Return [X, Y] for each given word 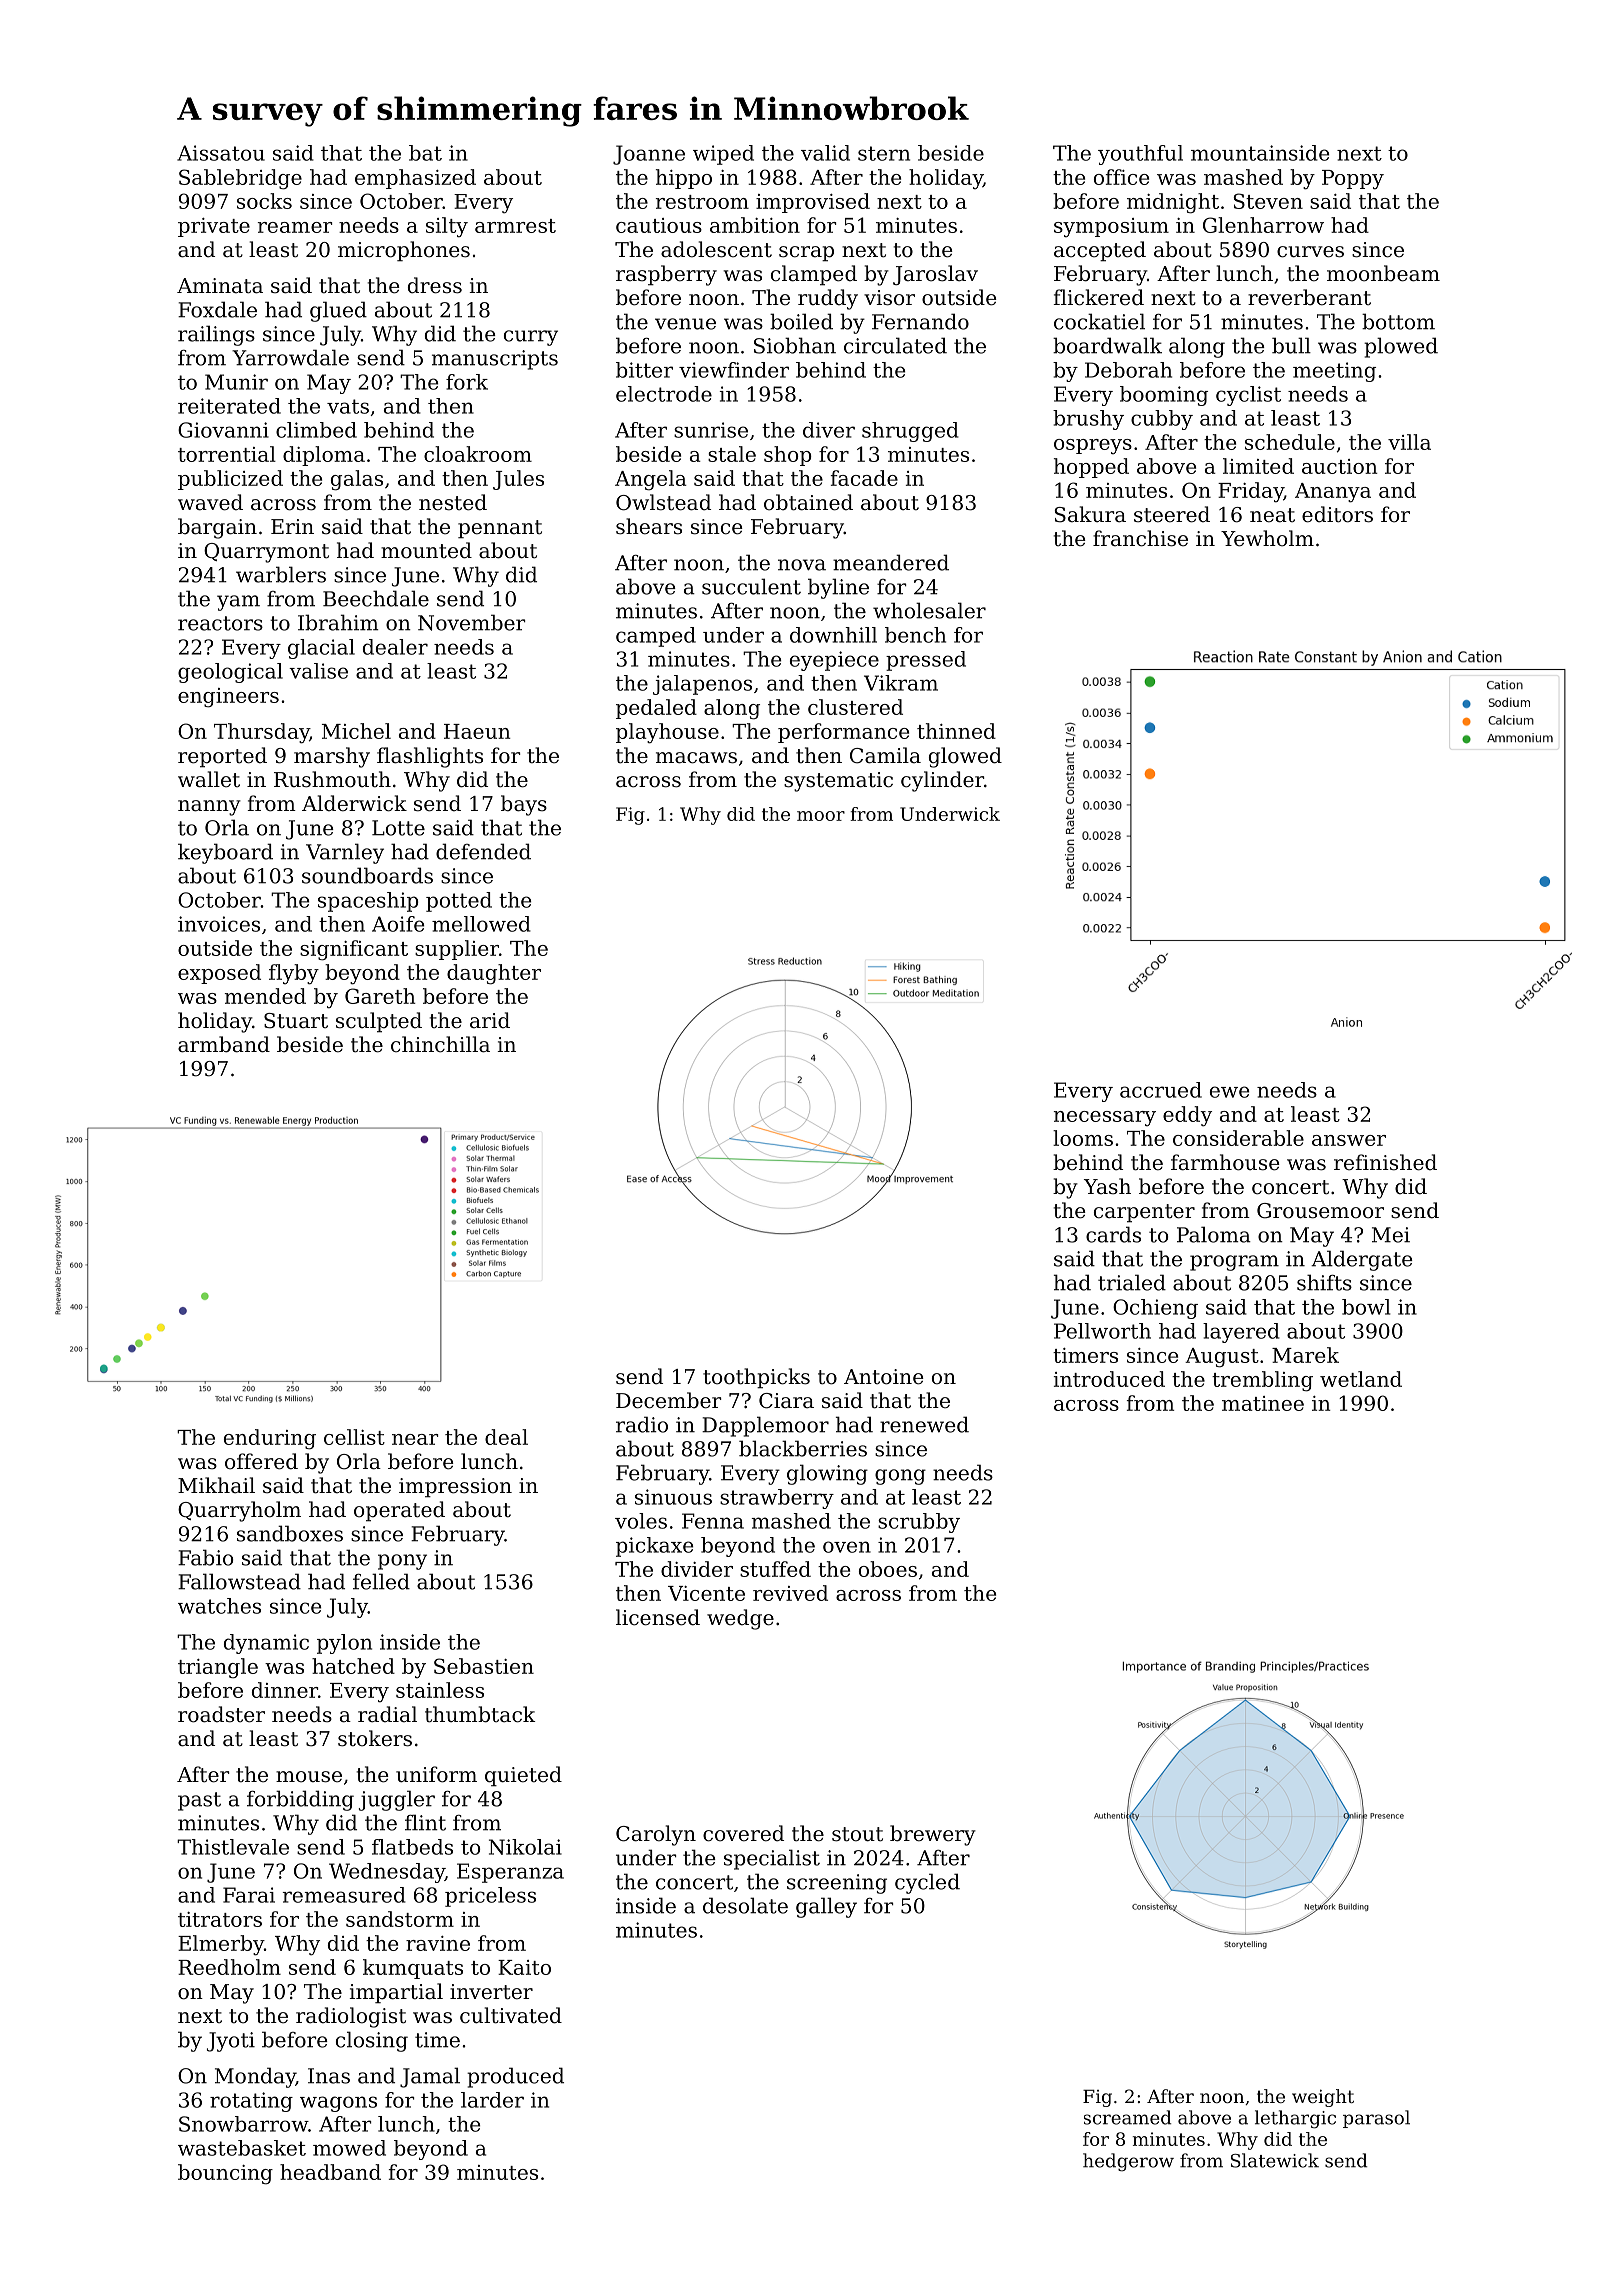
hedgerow [1128, 2162]
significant [354, 950]
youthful [1140, 155]
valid [825, 153]
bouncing [225, 2174]
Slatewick [1275, 2160]
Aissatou [221, 153]
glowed [965, 757]
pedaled [656, 709]
